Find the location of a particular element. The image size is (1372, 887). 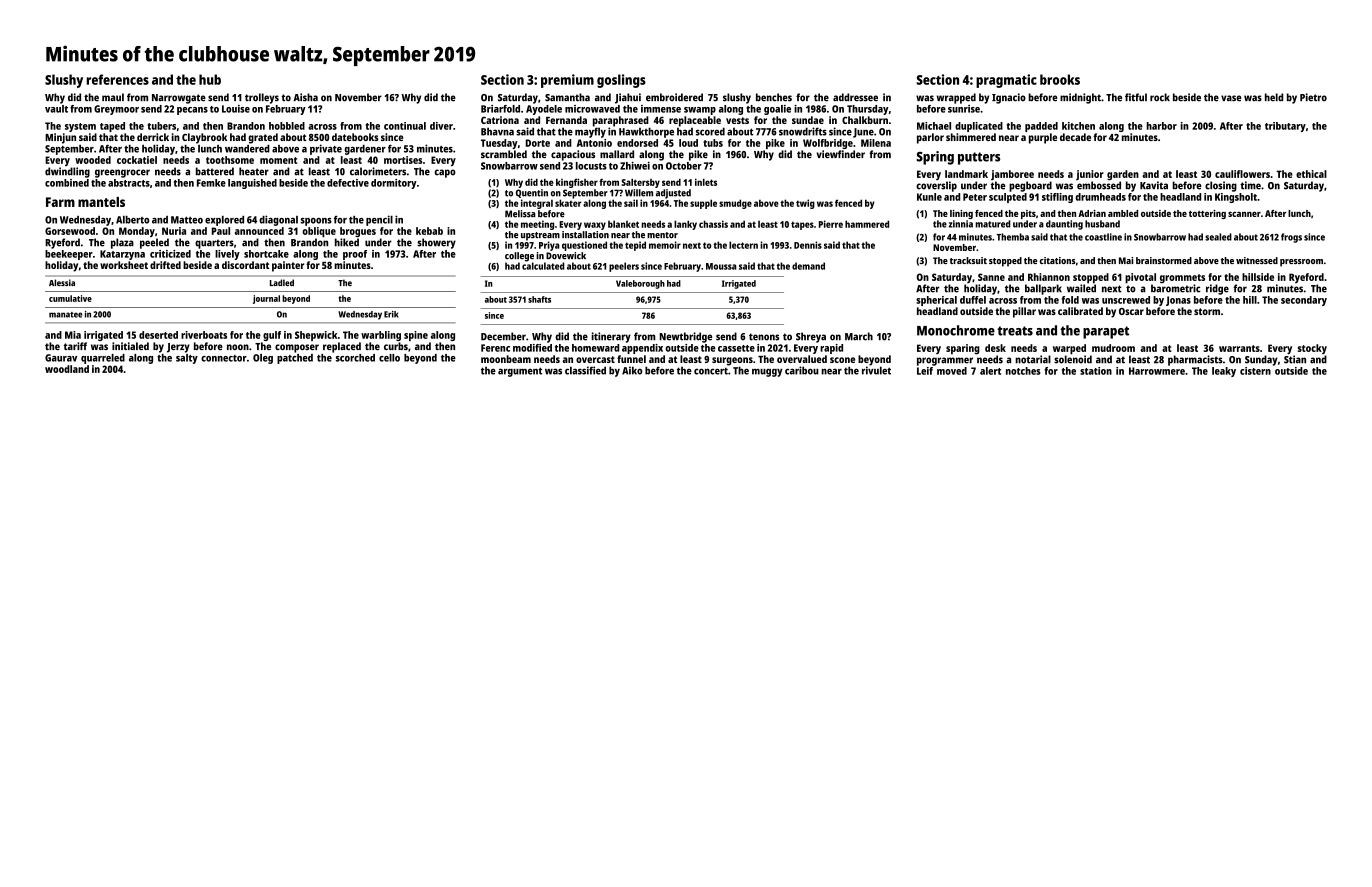

ballpark is located at coordinates (1043, 289).
